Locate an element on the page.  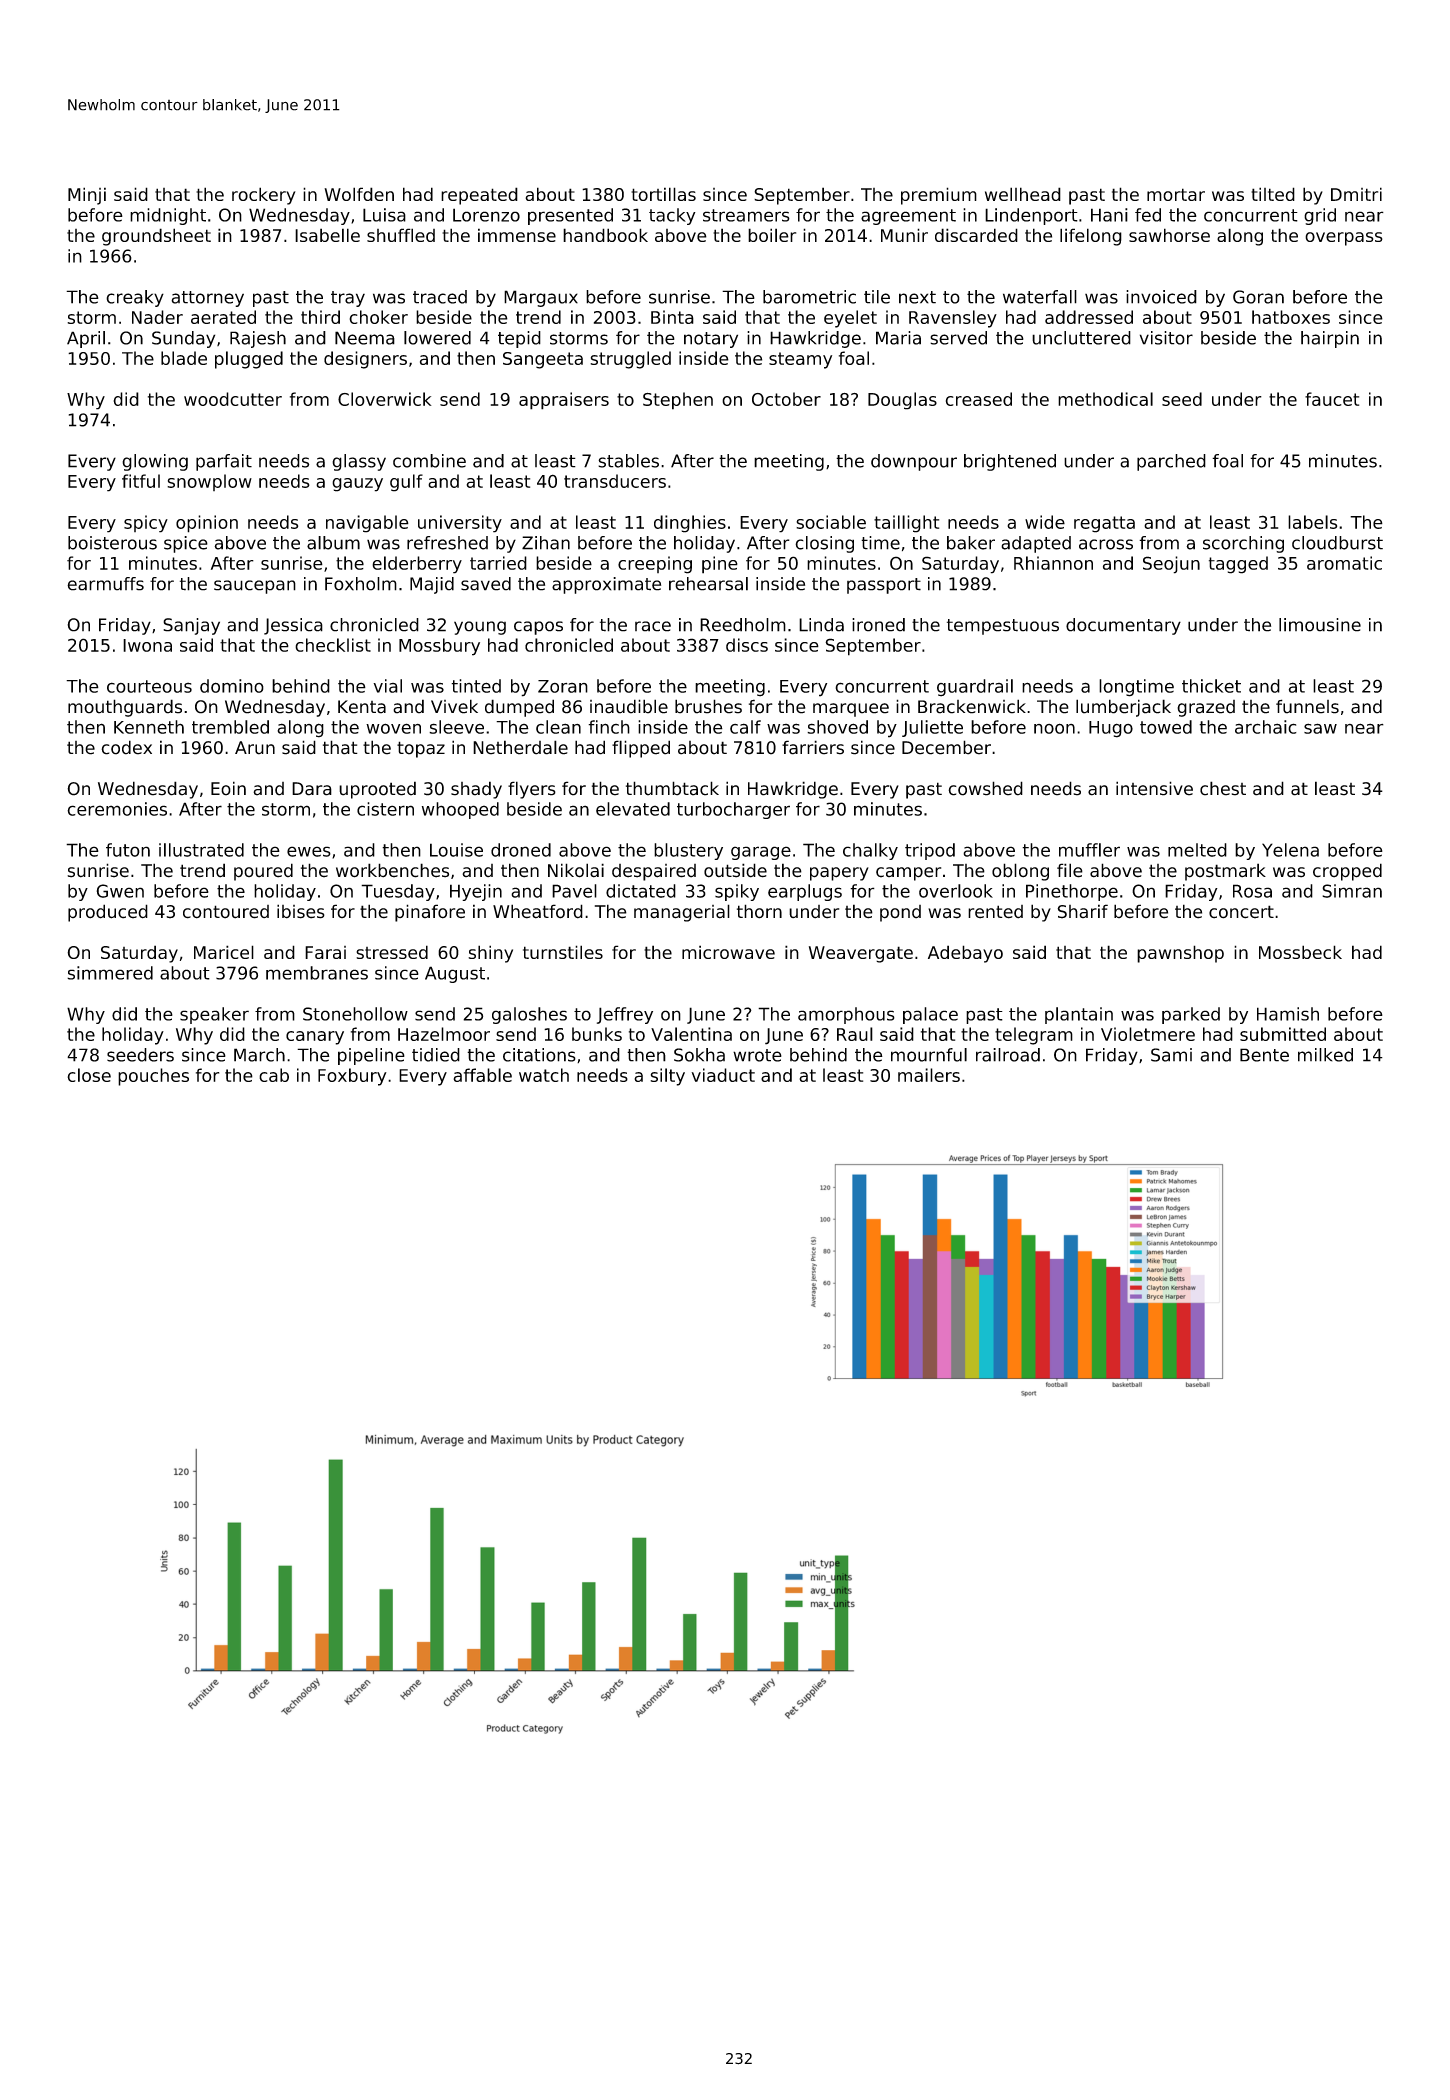
discs is located at coordinates (747, 645).
